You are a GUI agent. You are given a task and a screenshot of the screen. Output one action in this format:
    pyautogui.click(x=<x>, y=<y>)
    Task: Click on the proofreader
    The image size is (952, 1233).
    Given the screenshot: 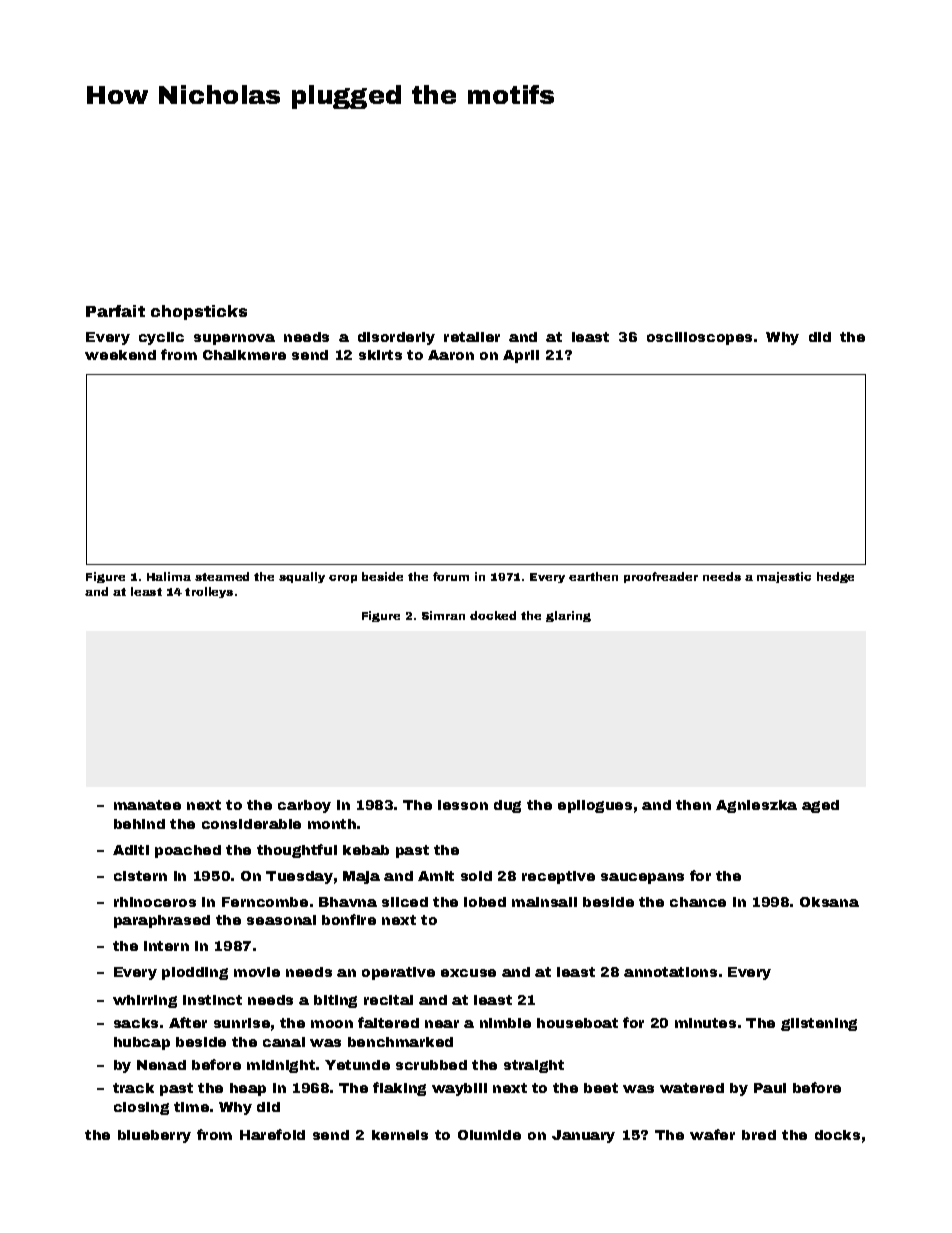 What is the action you would take?
    pyautogui.click(x=661, y=577)
